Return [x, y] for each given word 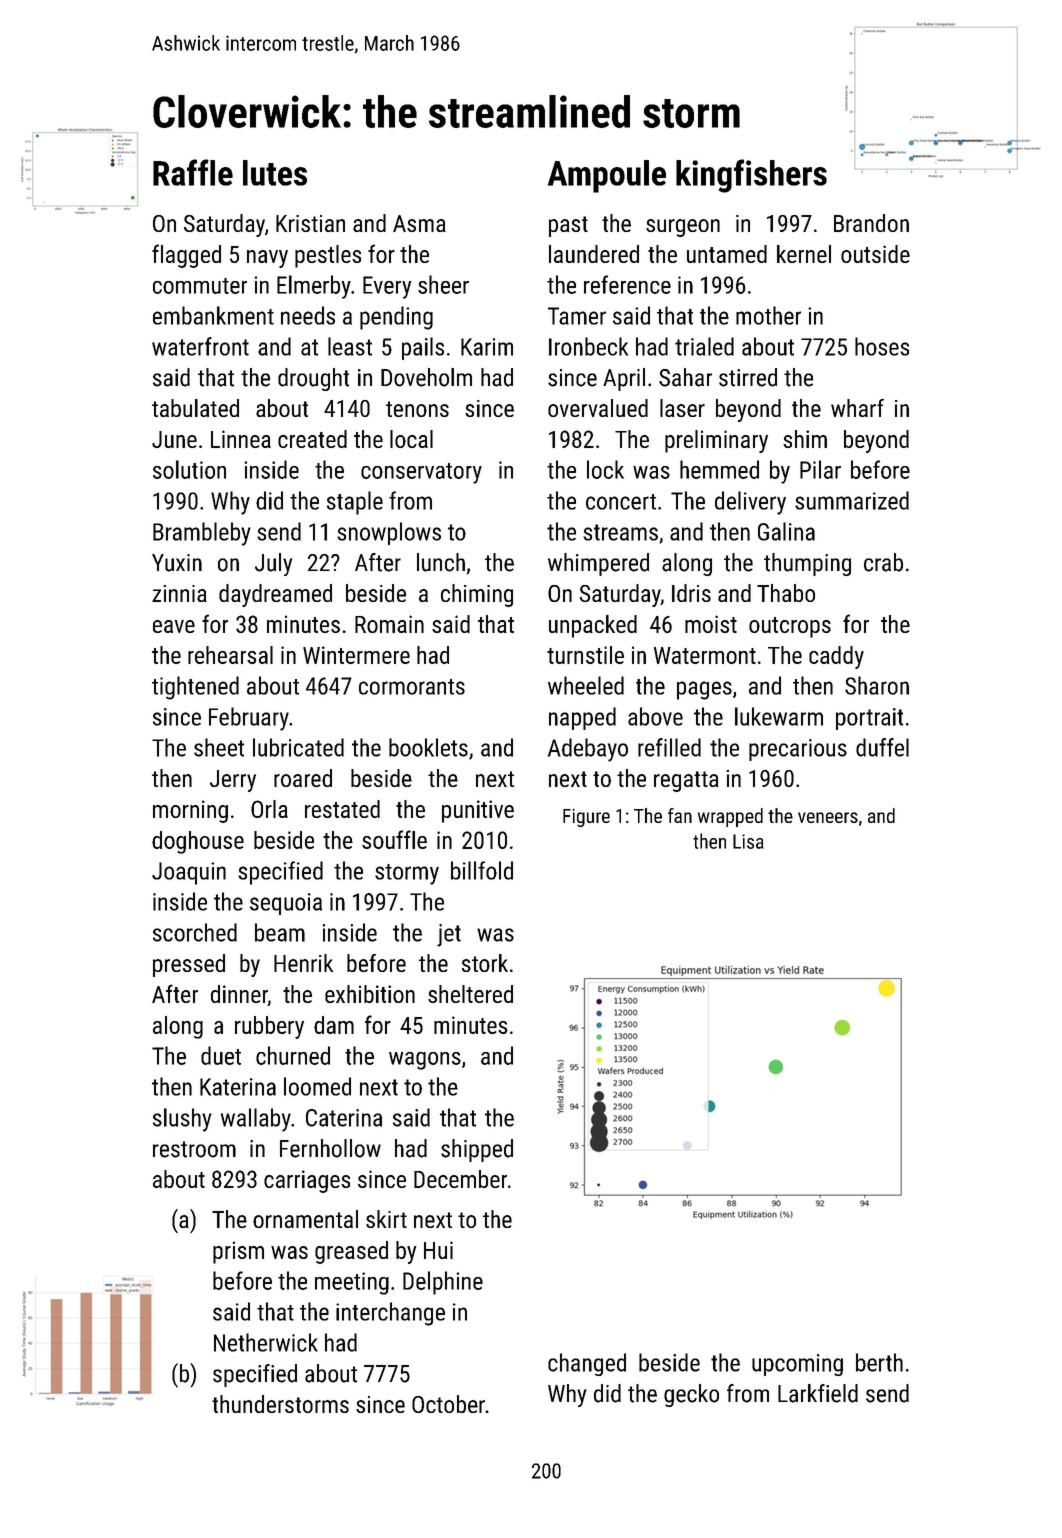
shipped [477, 1150]
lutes [275, 173]
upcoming [797, 1365]
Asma [419, 223]
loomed [317, 1086]
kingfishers [751, 176]
